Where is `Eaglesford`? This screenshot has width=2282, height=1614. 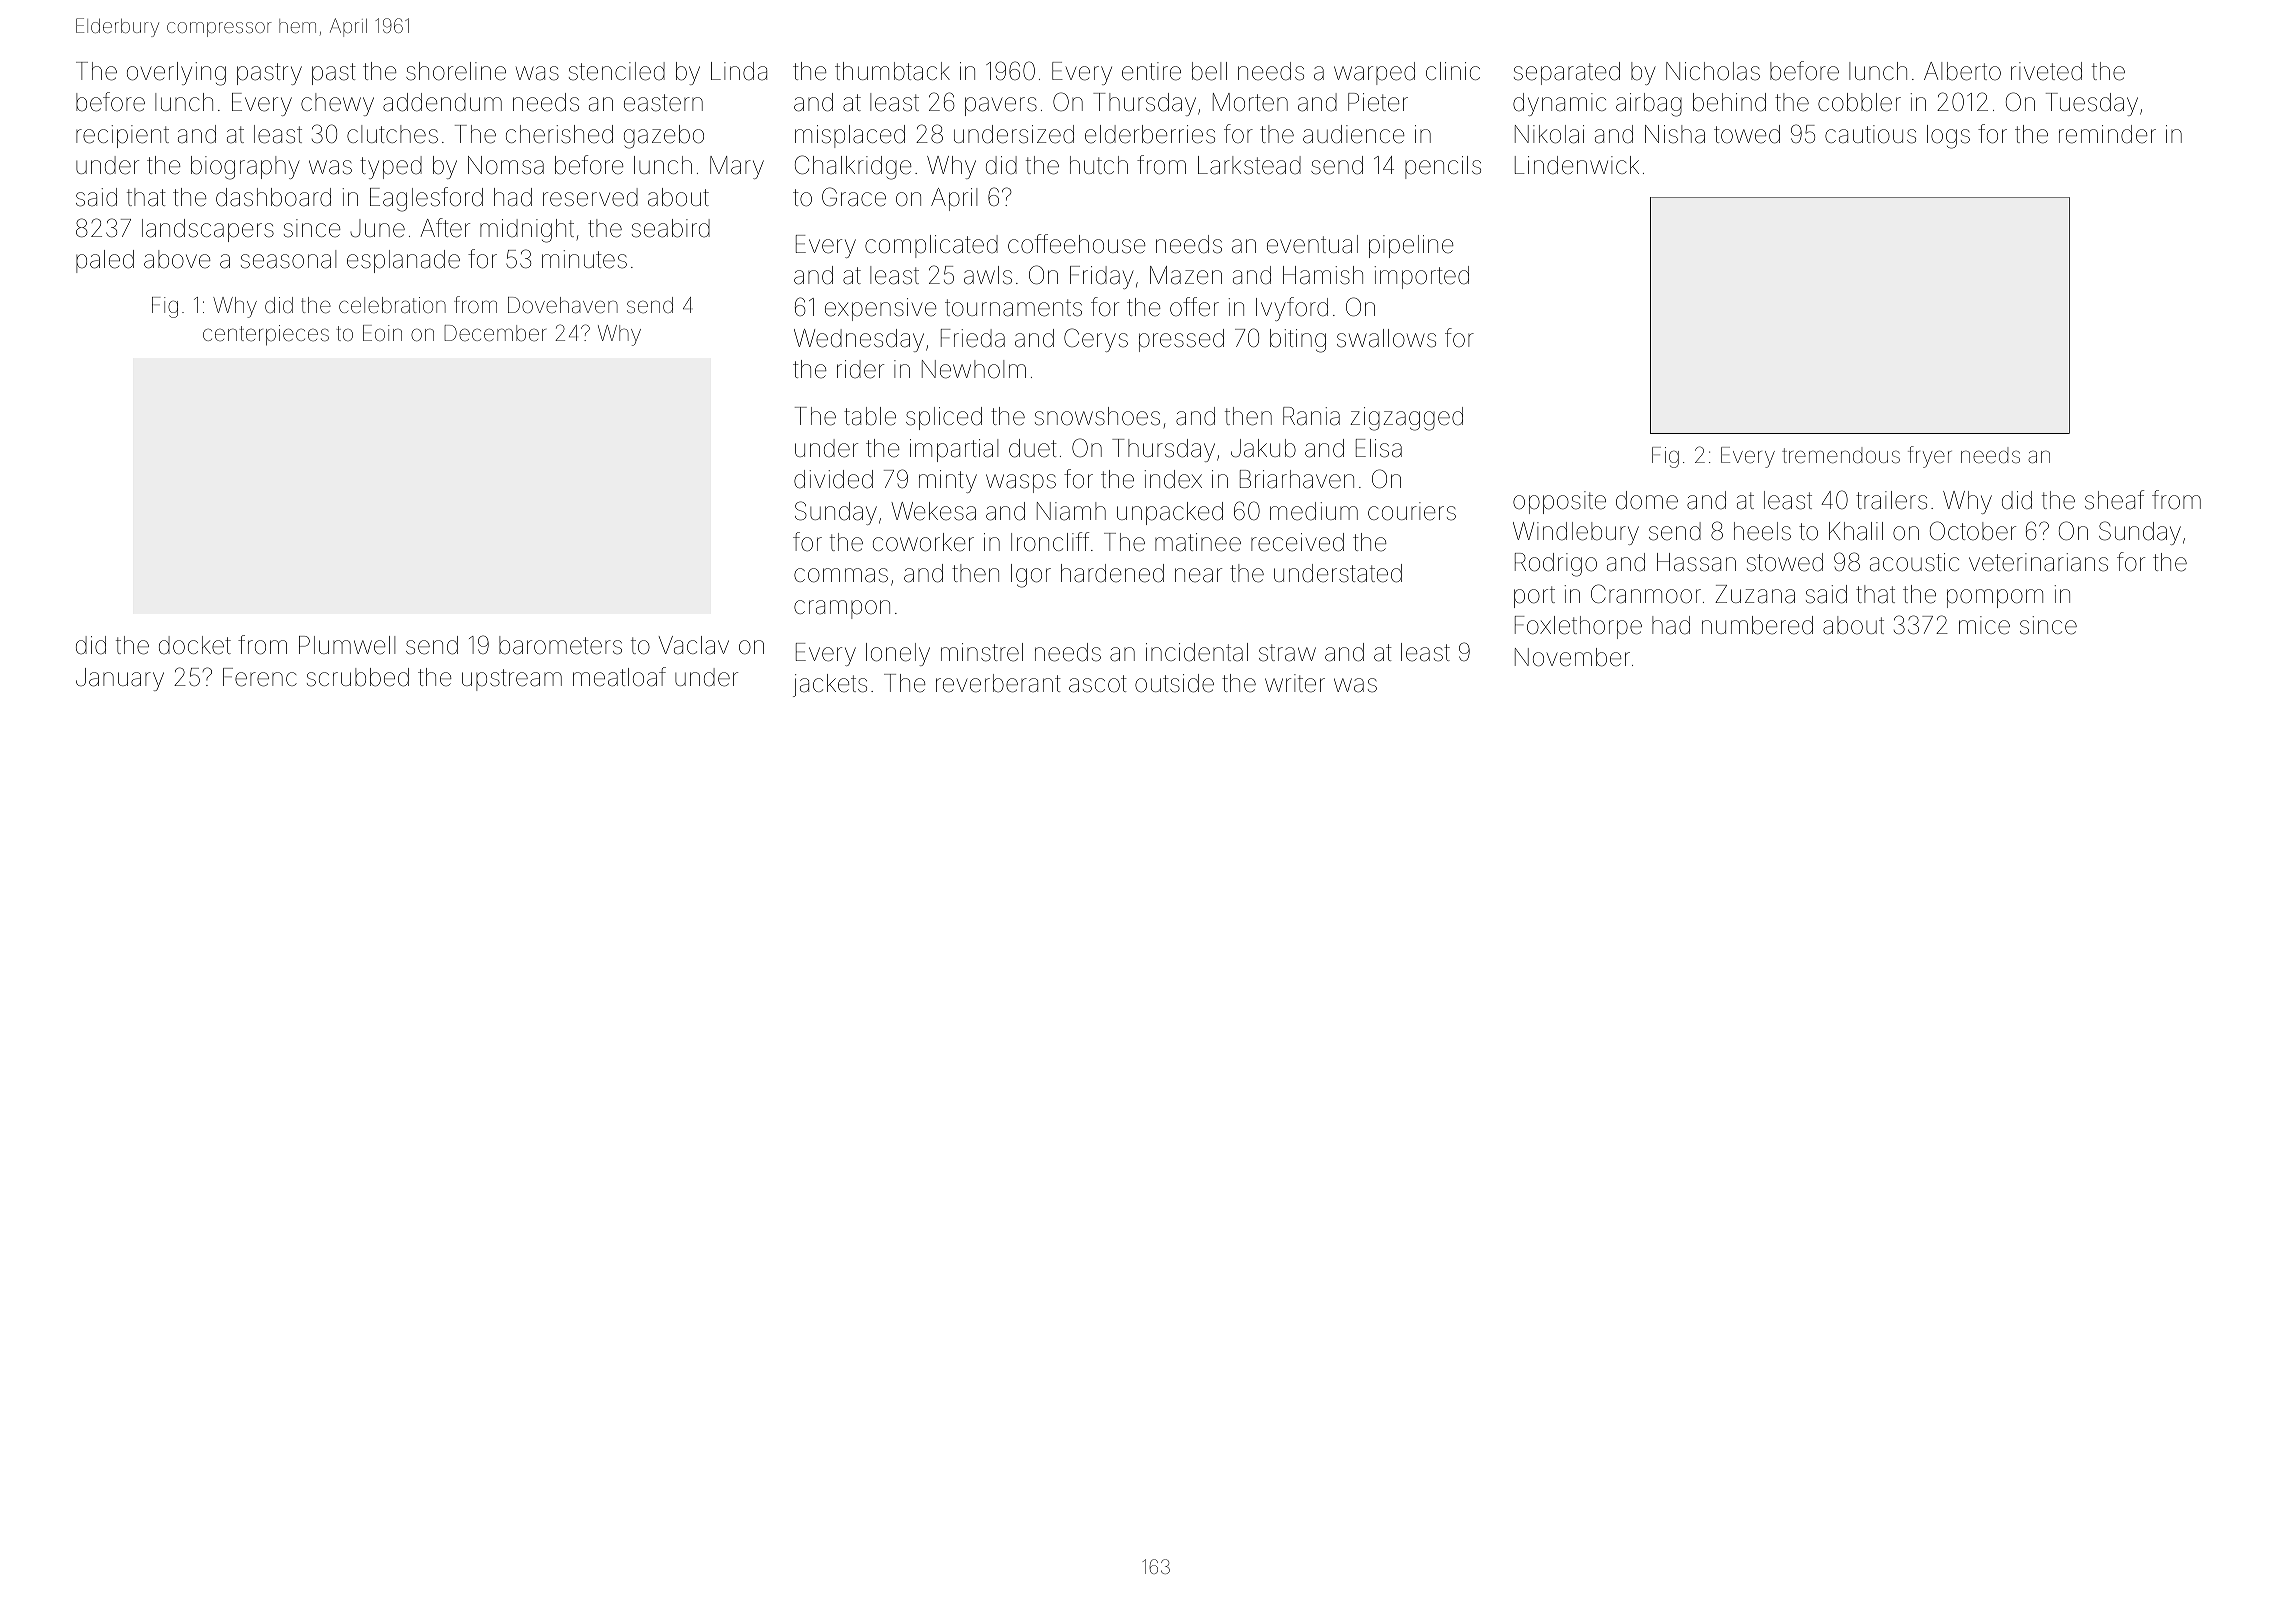
Eaglesford is located at coordinates (426, 199).
